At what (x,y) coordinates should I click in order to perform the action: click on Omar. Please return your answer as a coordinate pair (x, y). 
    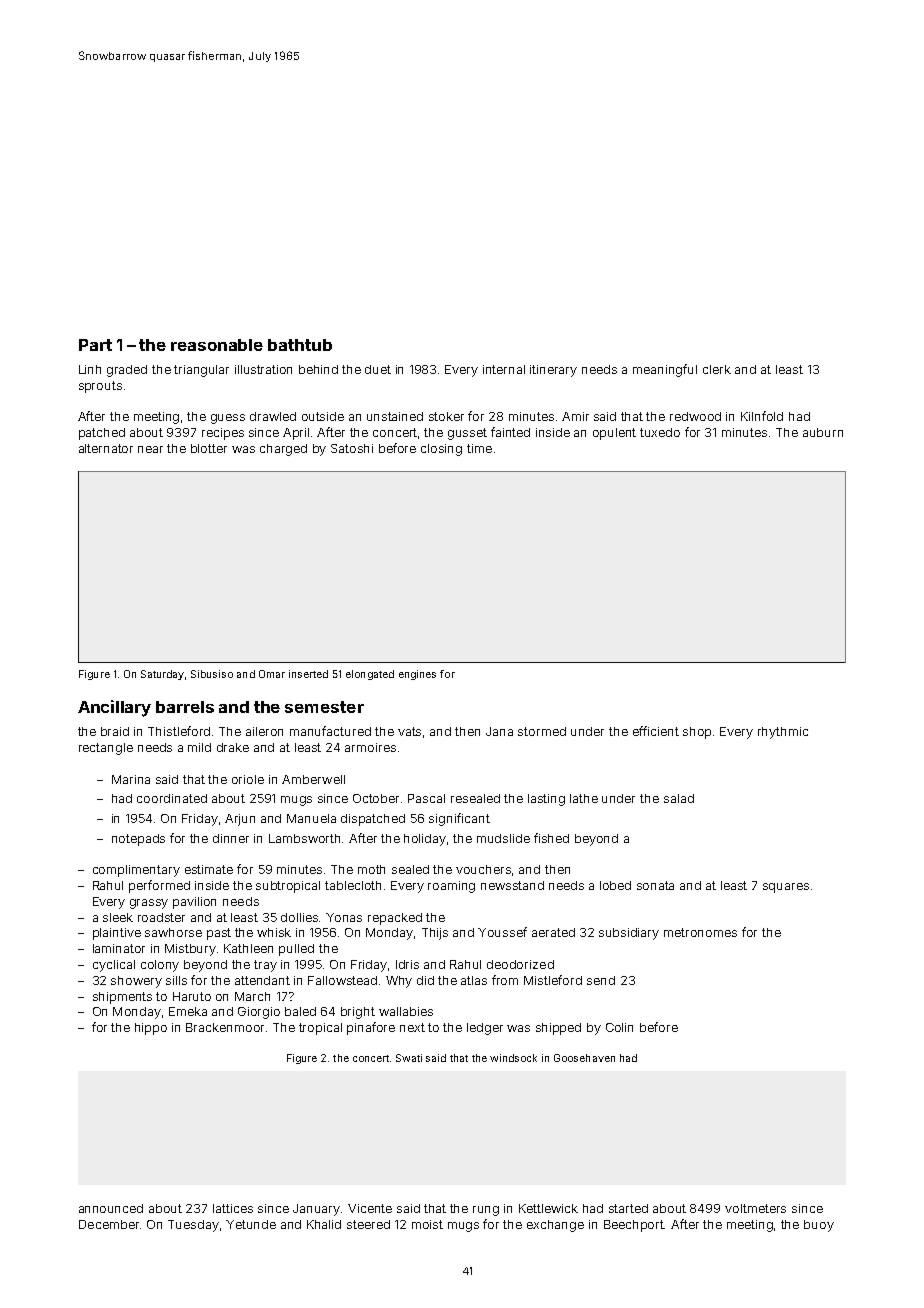
    Looking at the image, I should click on (272, 674).
